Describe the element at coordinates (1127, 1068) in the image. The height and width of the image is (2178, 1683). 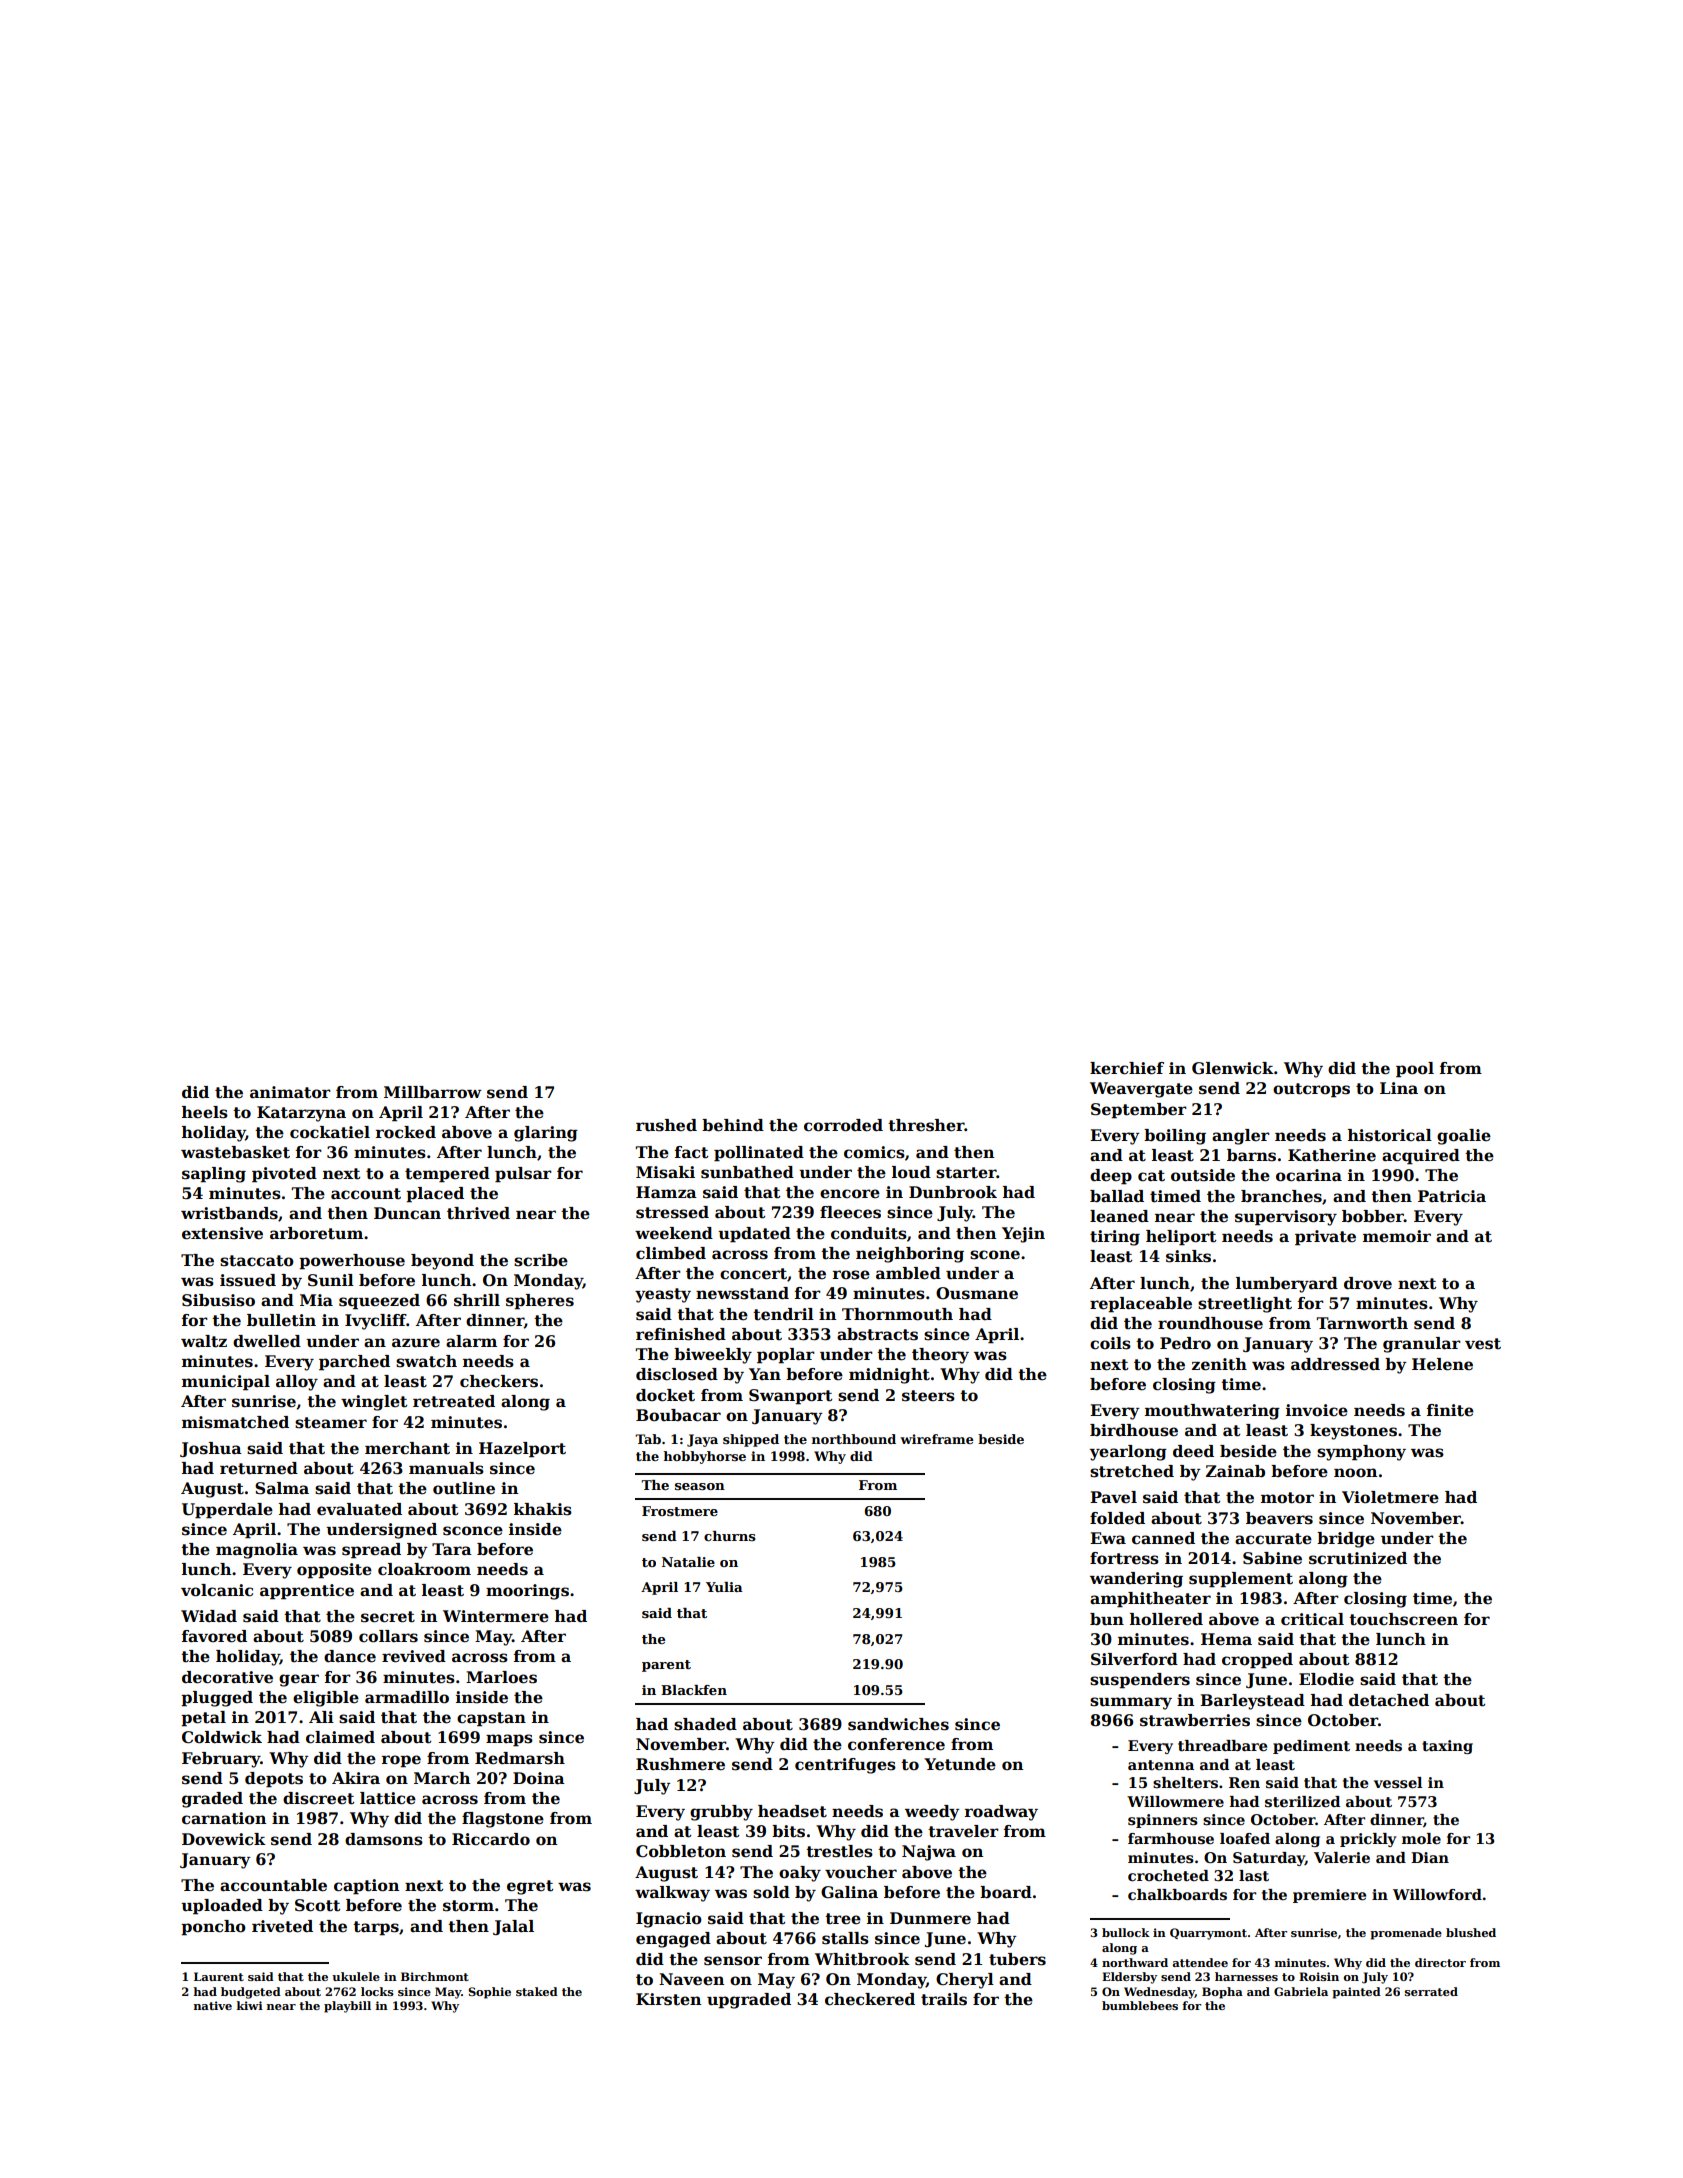
I see `kerchief` at that location.
